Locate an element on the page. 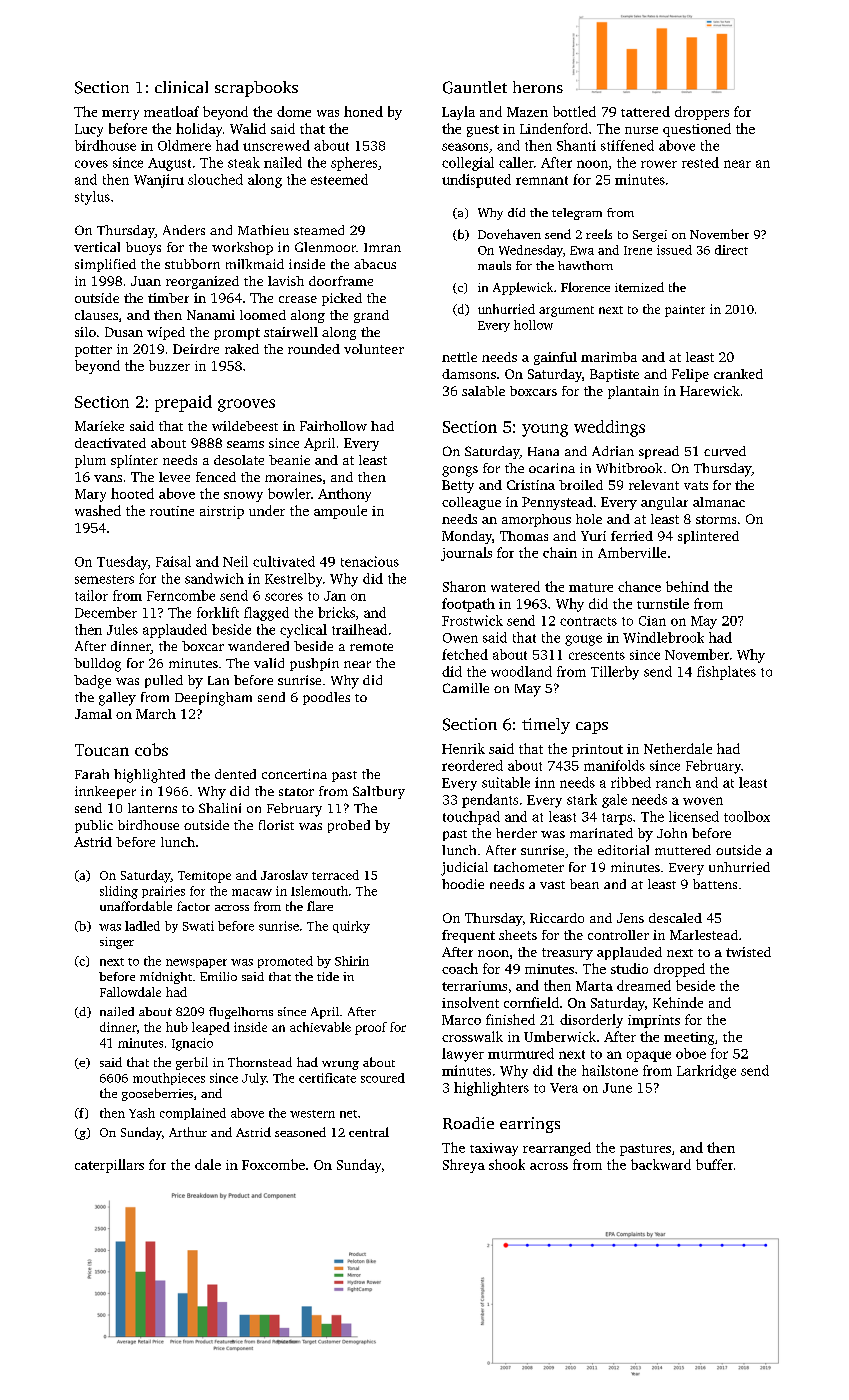 This page has width=849, height=1400. Yash is located at coordinates (142, 1113).
